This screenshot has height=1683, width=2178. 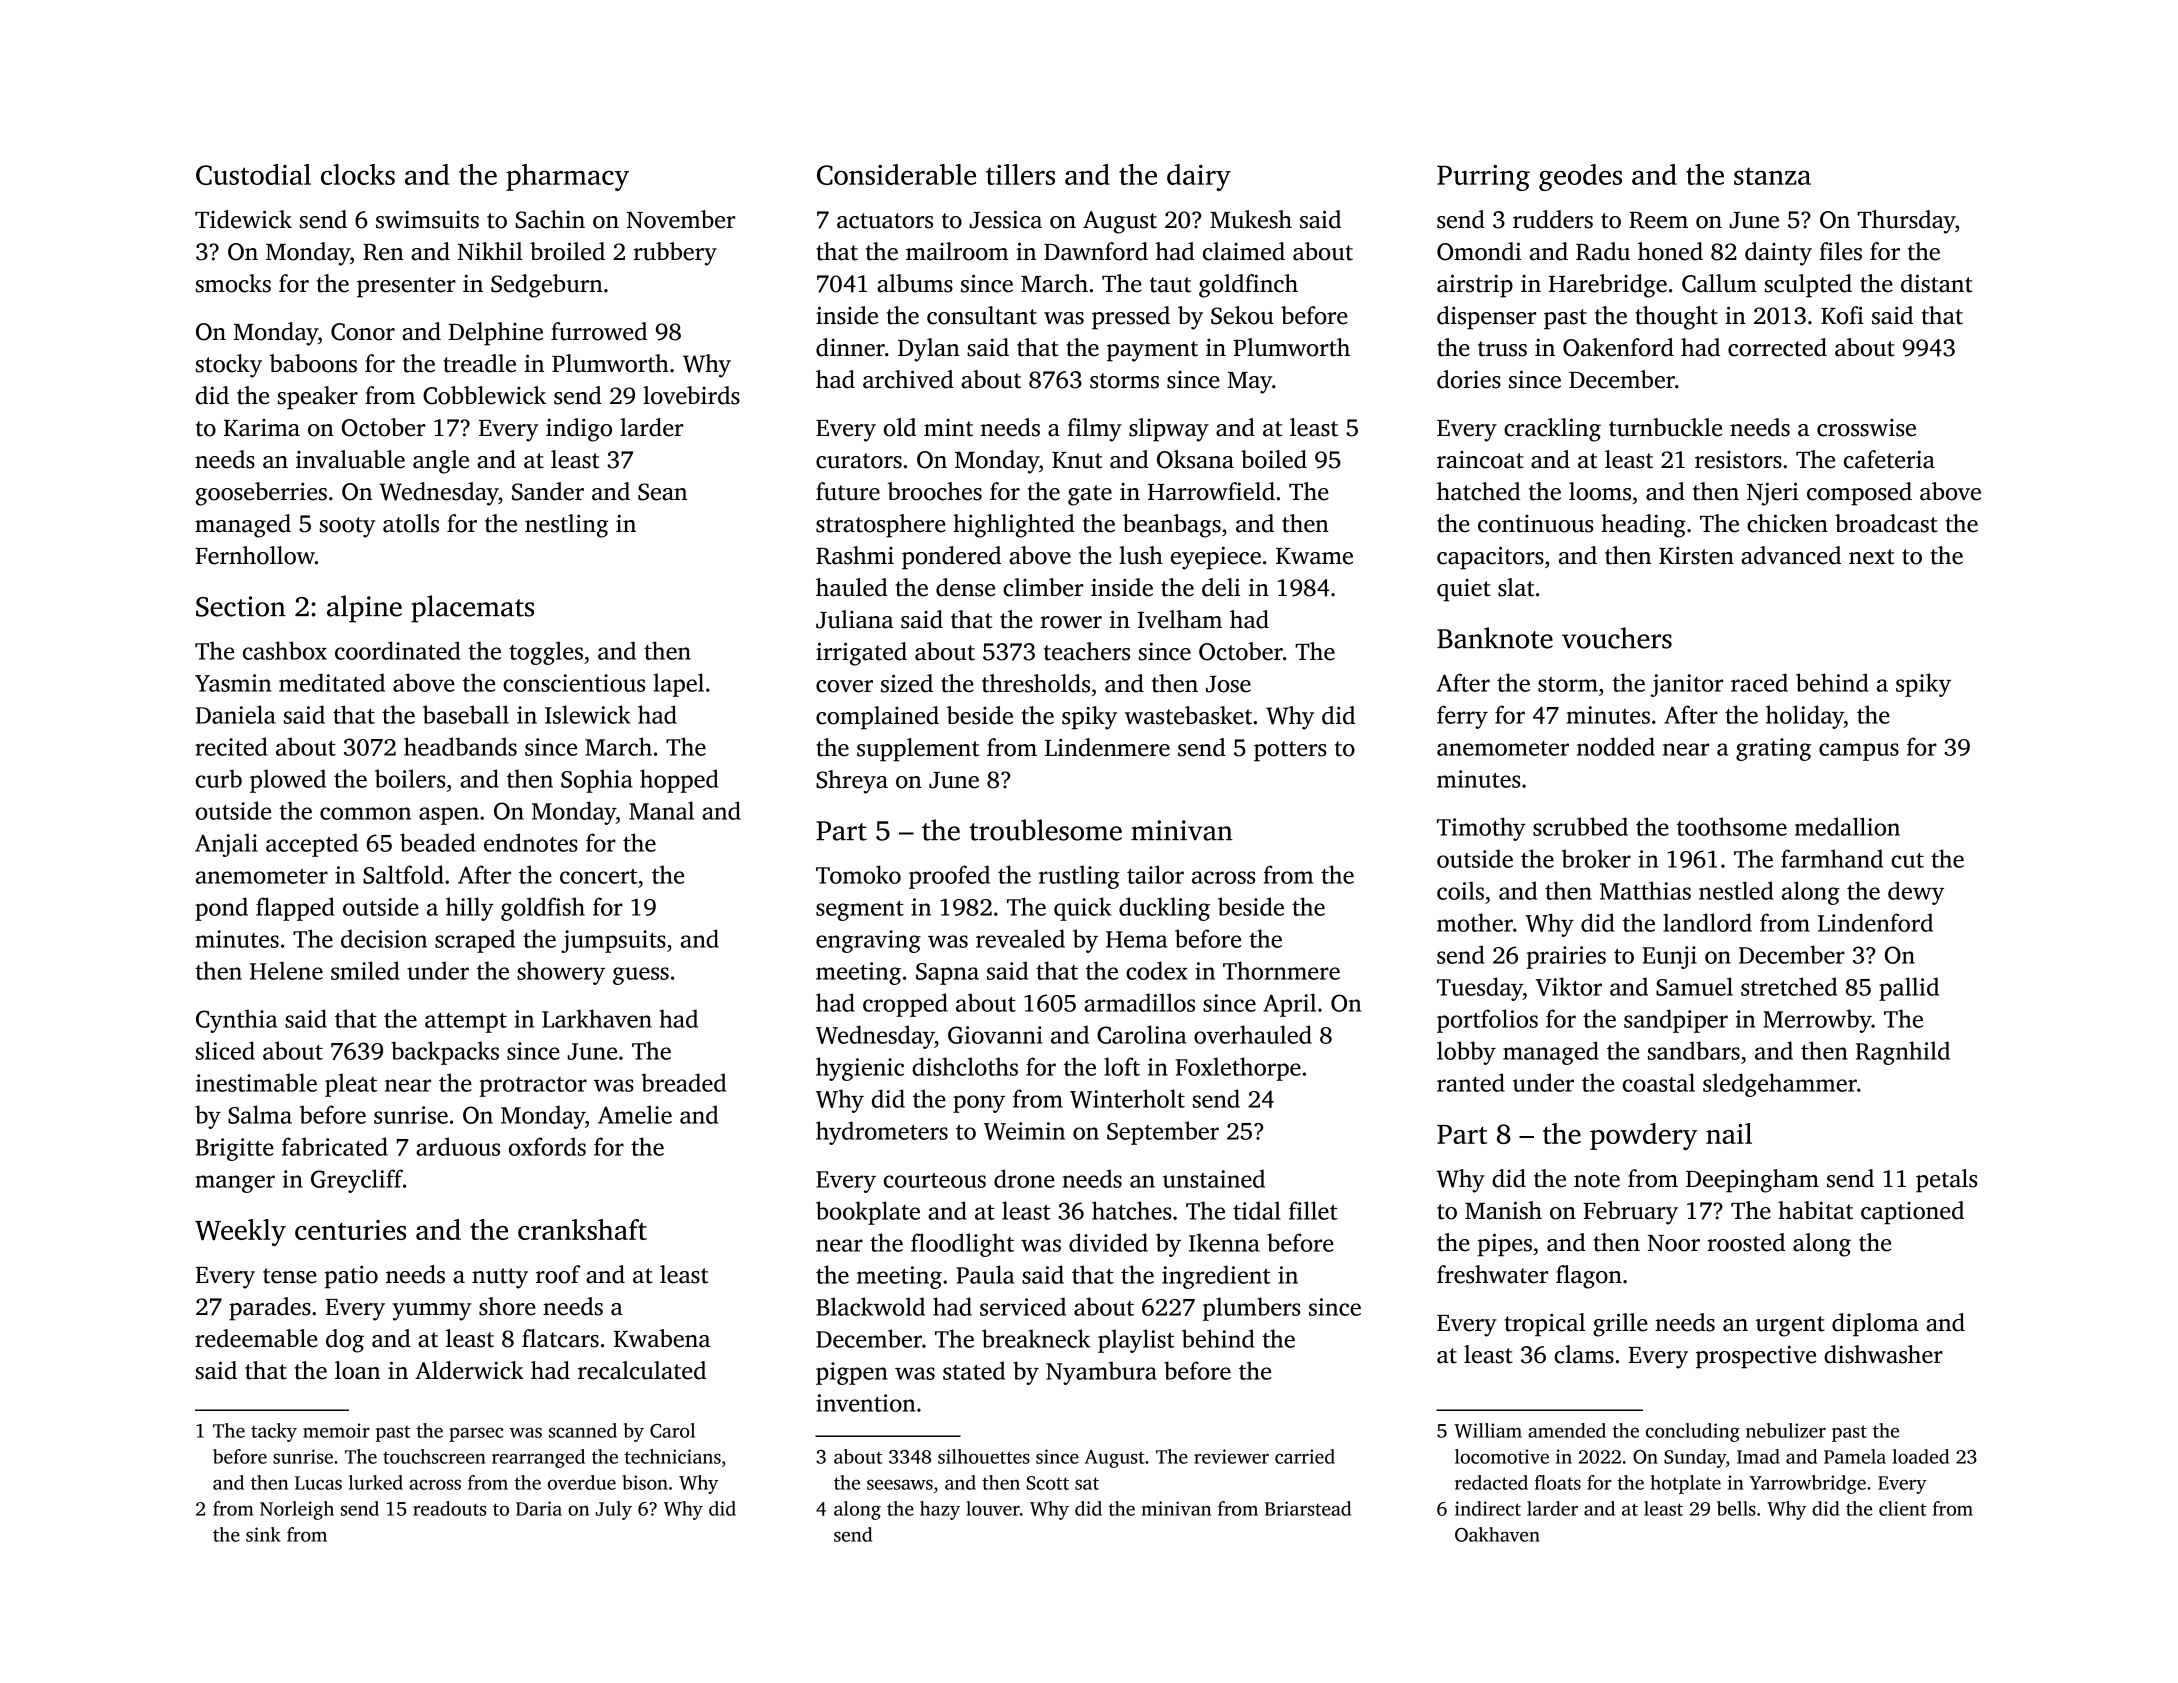 I want to click on payment, so click(x=1152, y=351).
